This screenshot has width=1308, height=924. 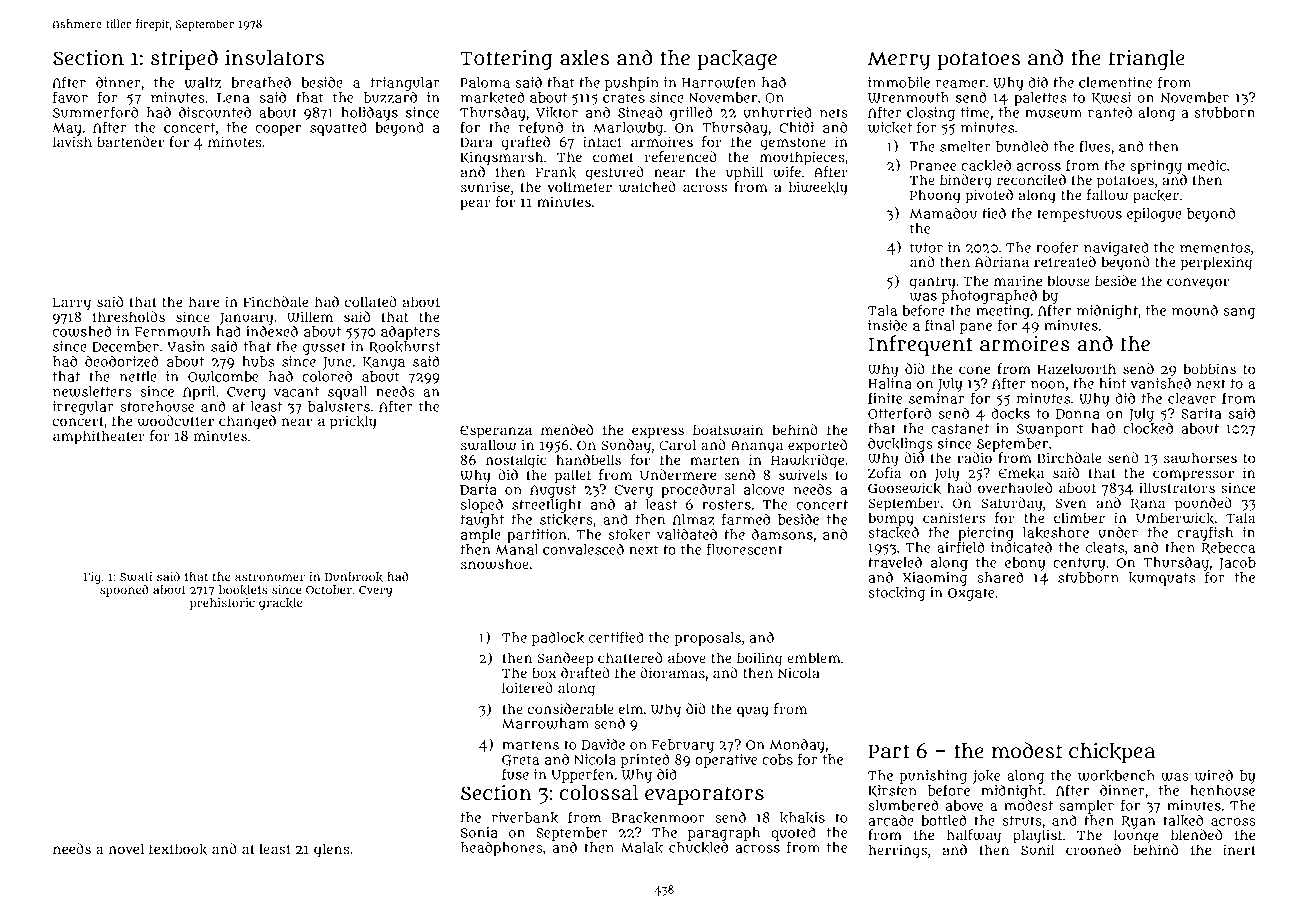 I want to click on gestured, so click(x=615, y=173).
